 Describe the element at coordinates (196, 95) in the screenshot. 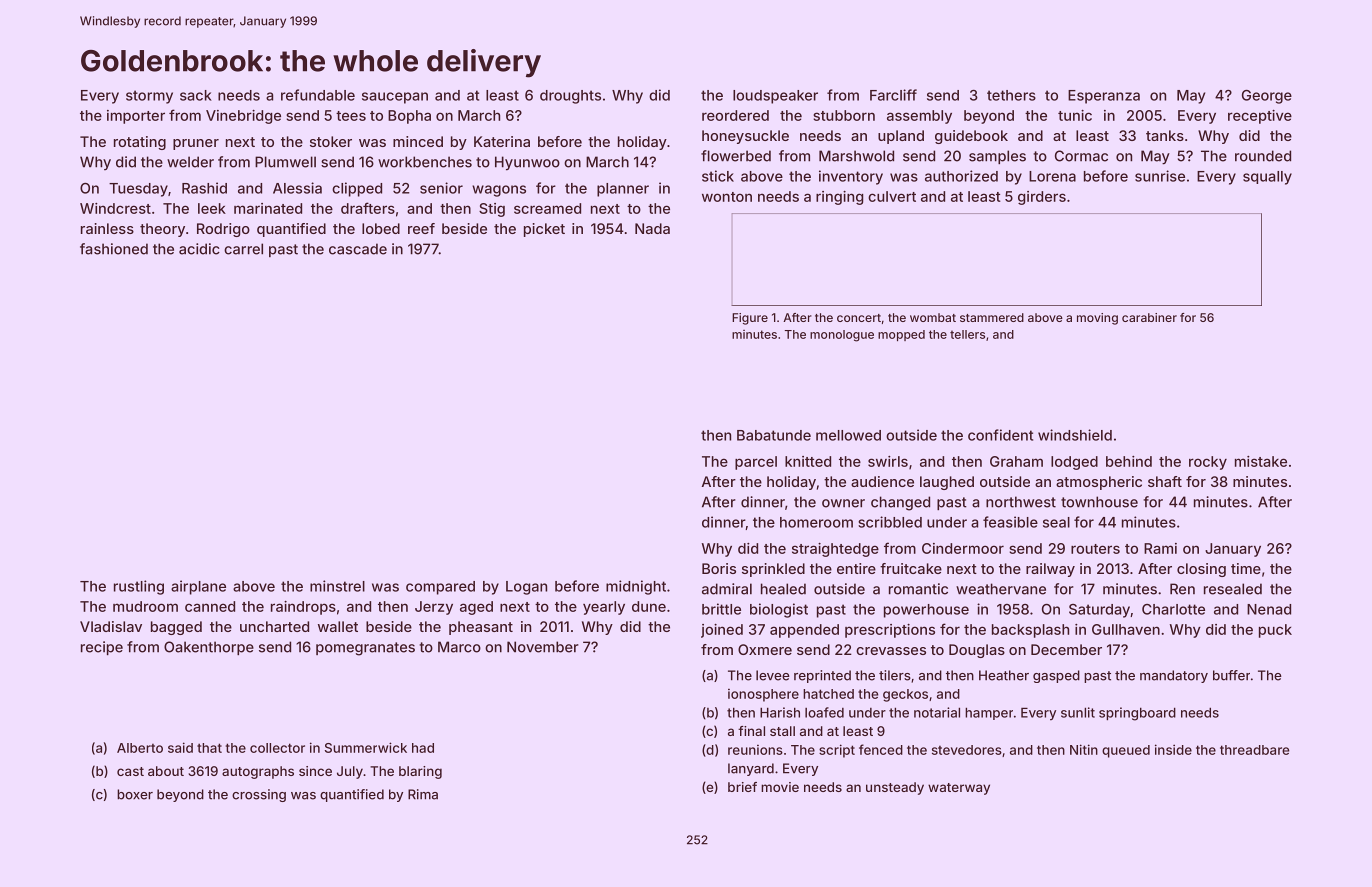

I see `sack` at that location.
